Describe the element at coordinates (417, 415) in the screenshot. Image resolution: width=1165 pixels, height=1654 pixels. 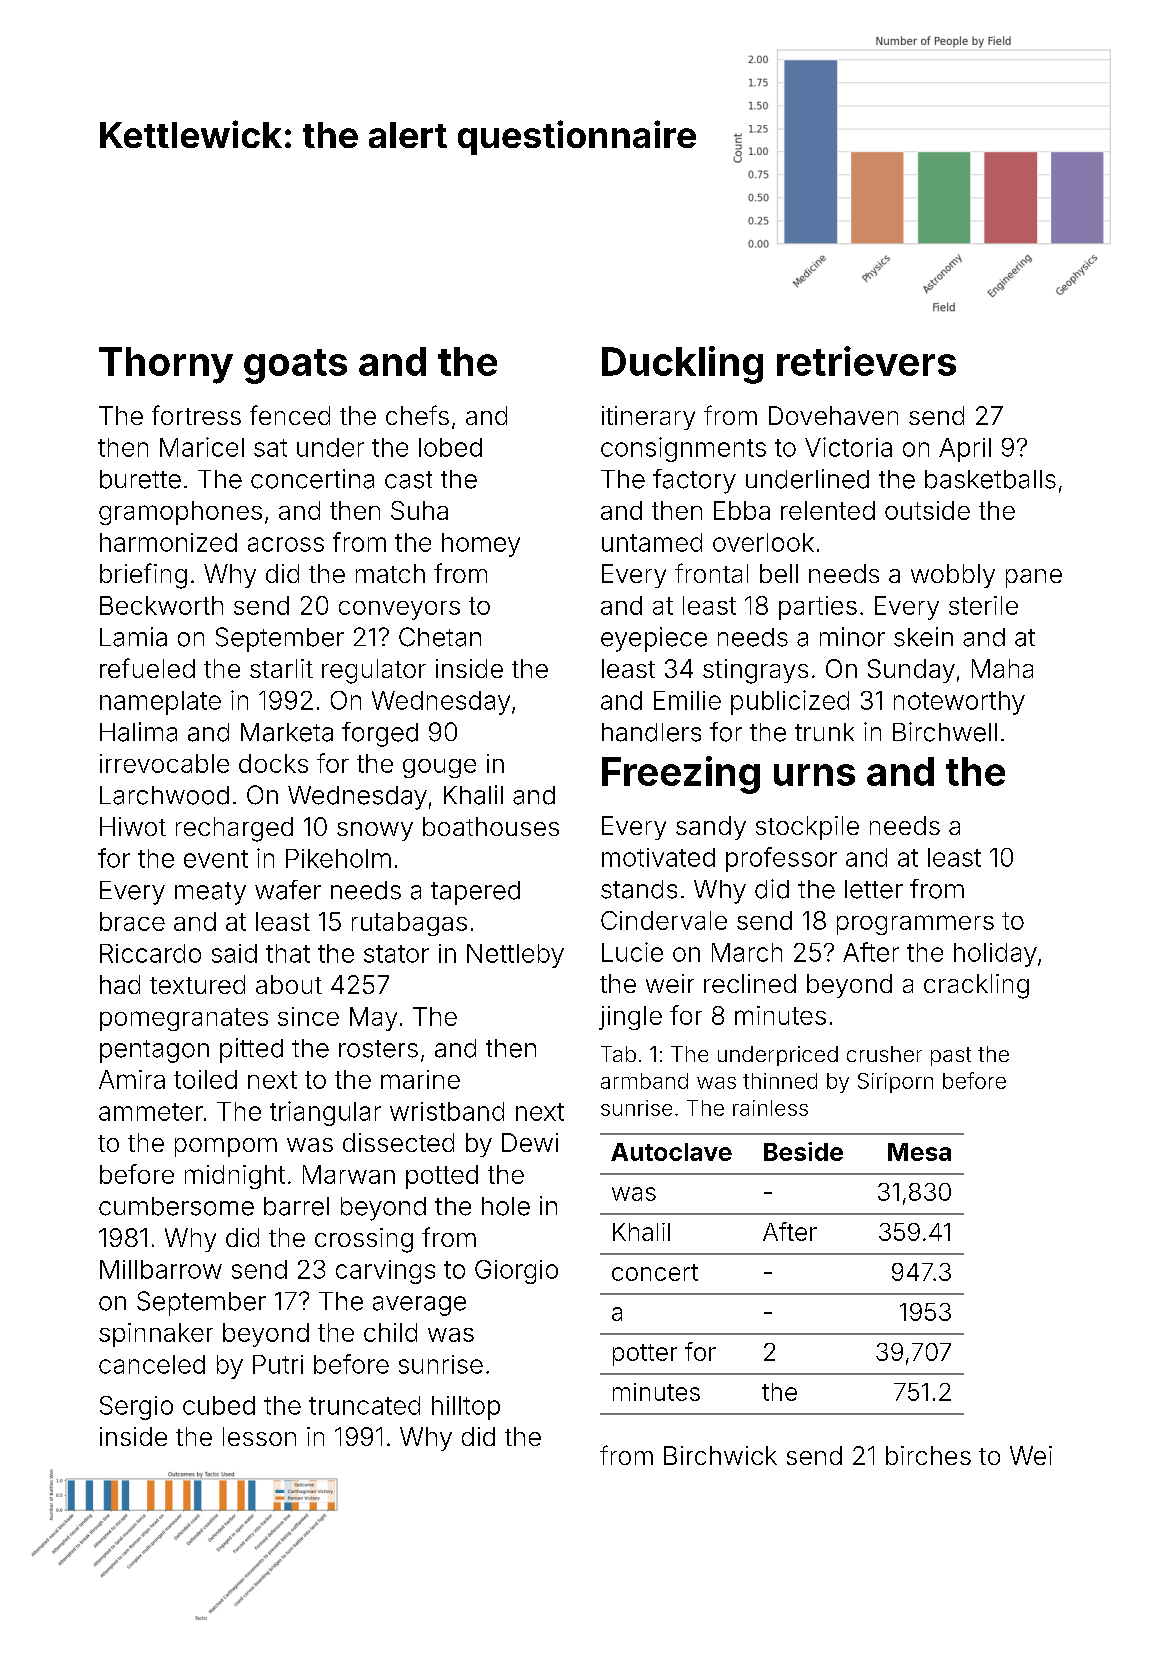
I see `chefs` at that location.
